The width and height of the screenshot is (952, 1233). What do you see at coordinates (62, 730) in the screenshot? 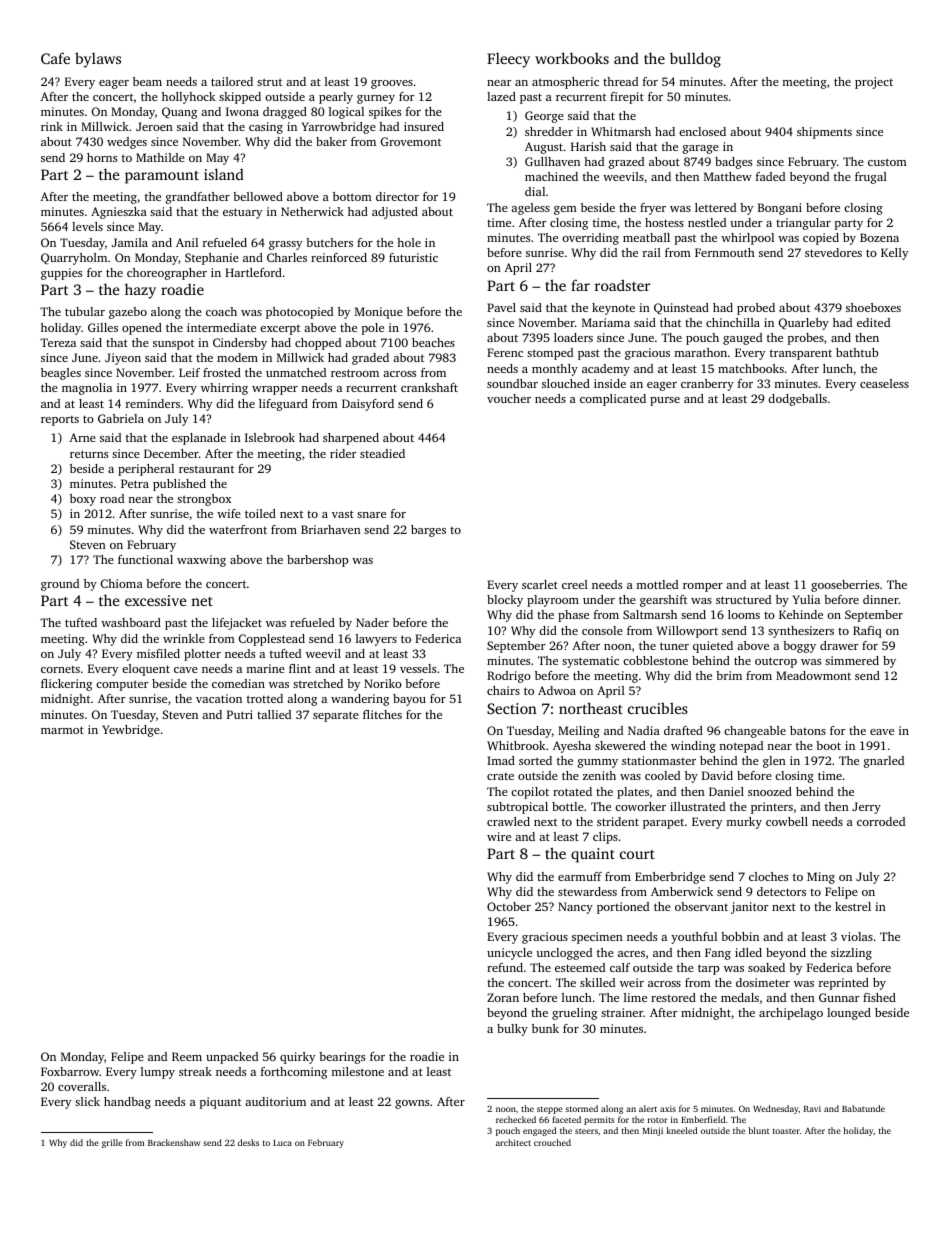
I see `marmot` at bounding box center [62, 730].
